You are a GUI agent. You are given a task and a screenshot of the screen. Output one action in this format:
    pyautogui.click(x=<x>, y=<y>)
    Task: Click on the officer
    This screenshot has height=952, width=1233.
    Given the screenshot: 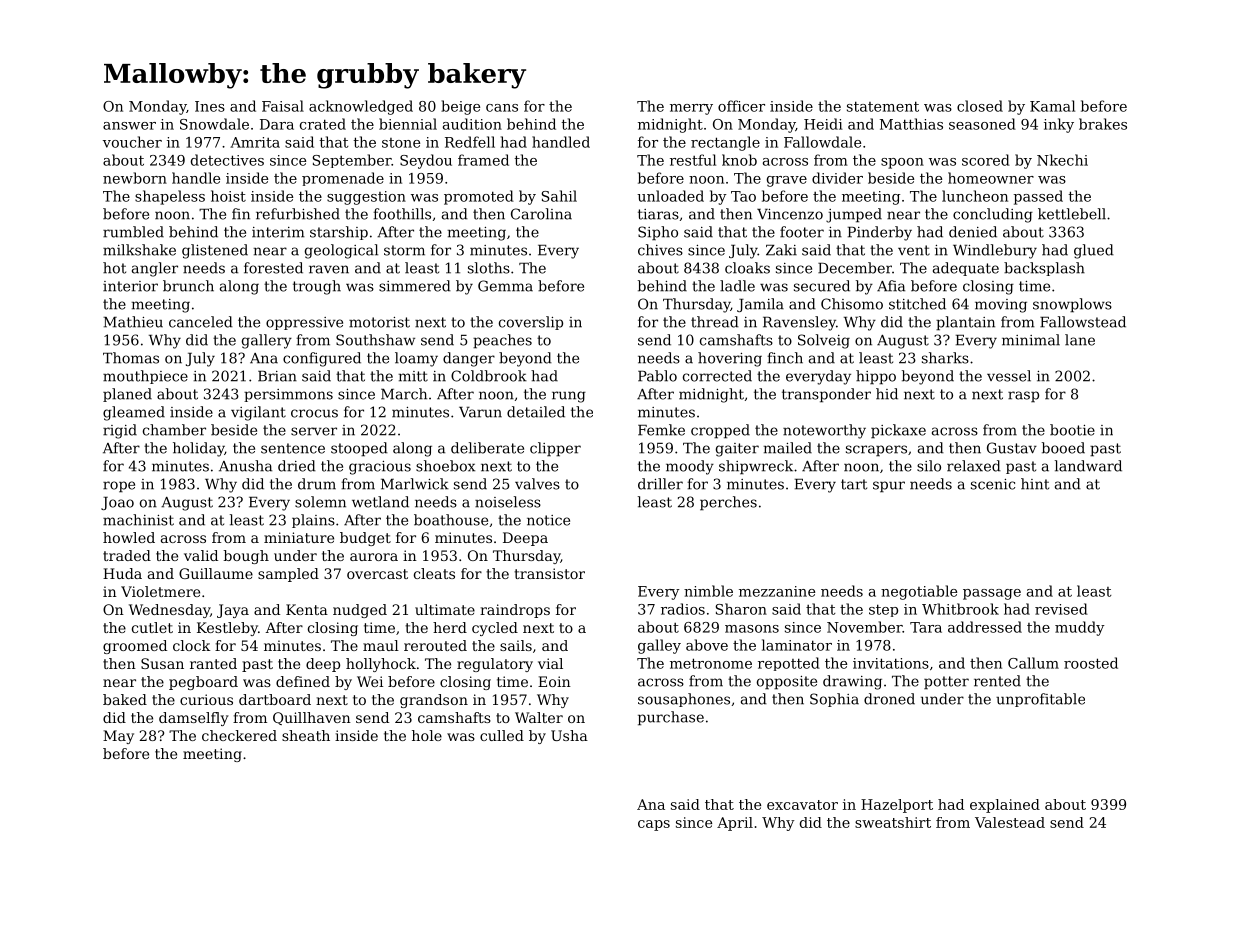 What is the action you would take?
    pyautogui.click(x=741, y=106)
